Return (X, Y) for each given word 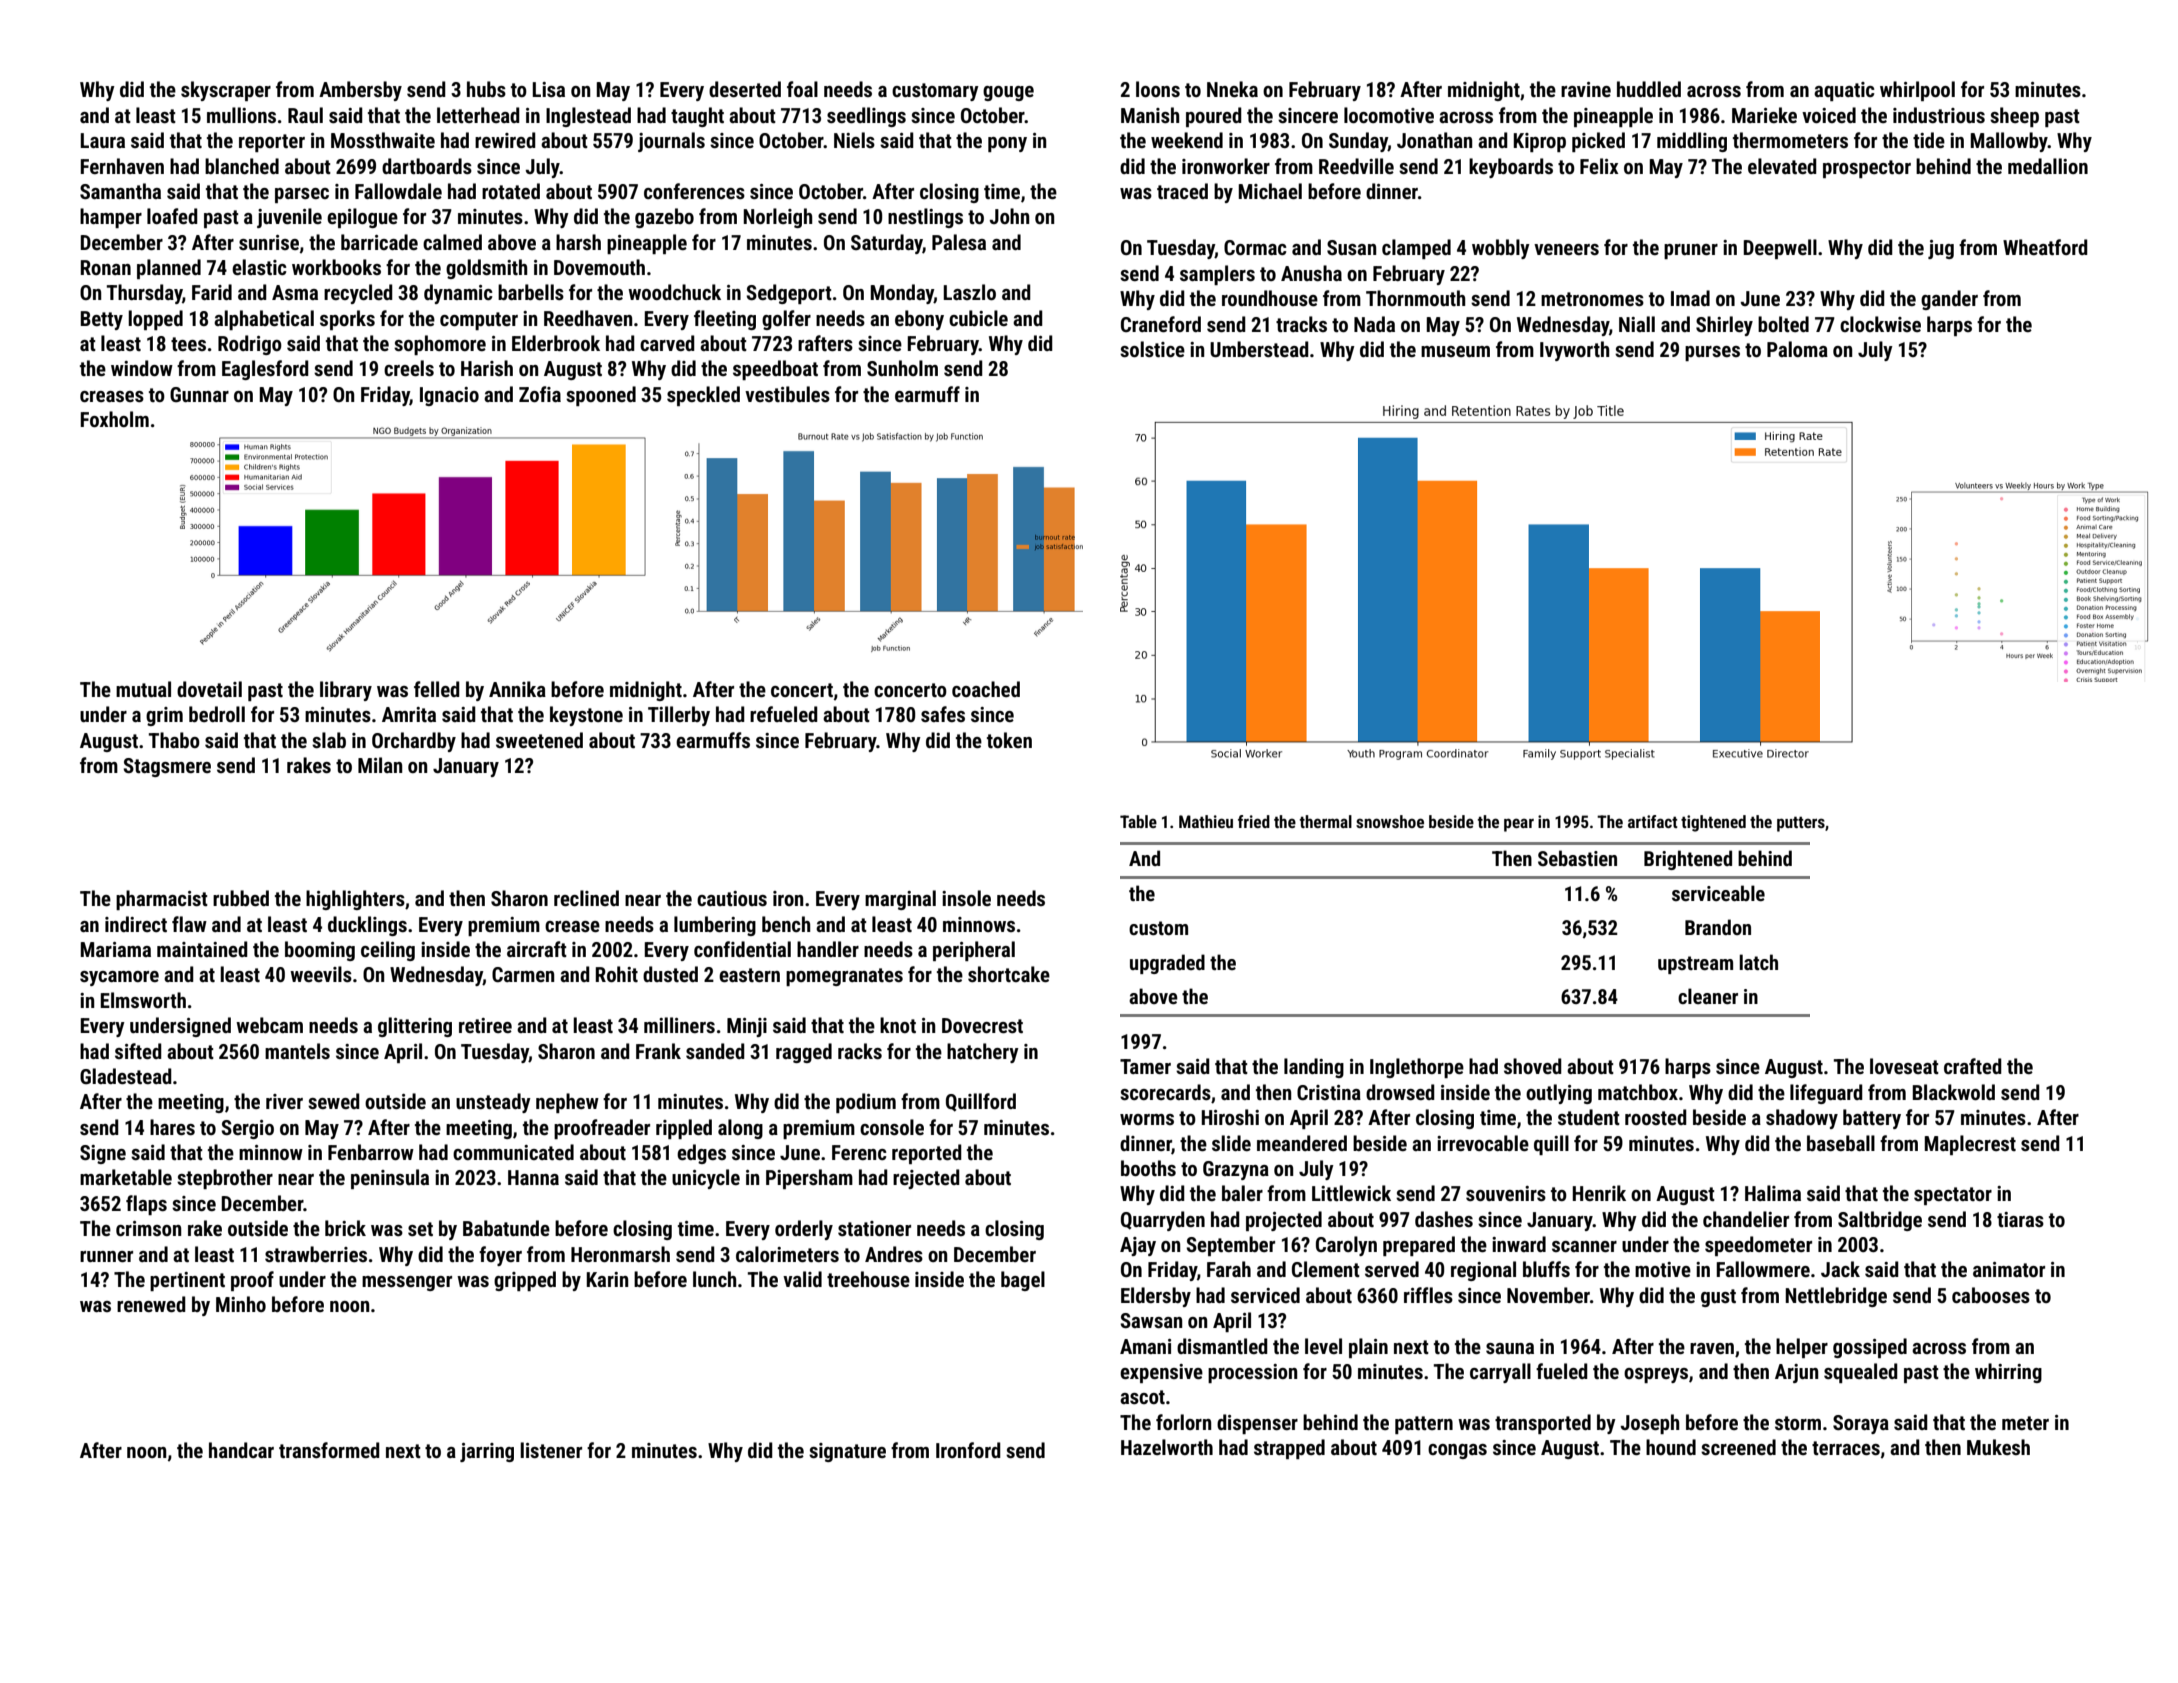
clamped (1416, 249)
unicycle (706, 1179)
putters (1801, 824)
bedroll (217, 714)
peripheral (974, 951)
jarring (487, 1452)
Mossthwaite (383, 140)
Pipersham (809, 1179)
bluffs (1546, 1269)
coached (986, 689)
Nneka (1232, 89)
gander (1949, 300)
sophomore (440, 345)
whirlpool (1917, 91)
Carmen (523, 974)
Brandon (1718, 927)
